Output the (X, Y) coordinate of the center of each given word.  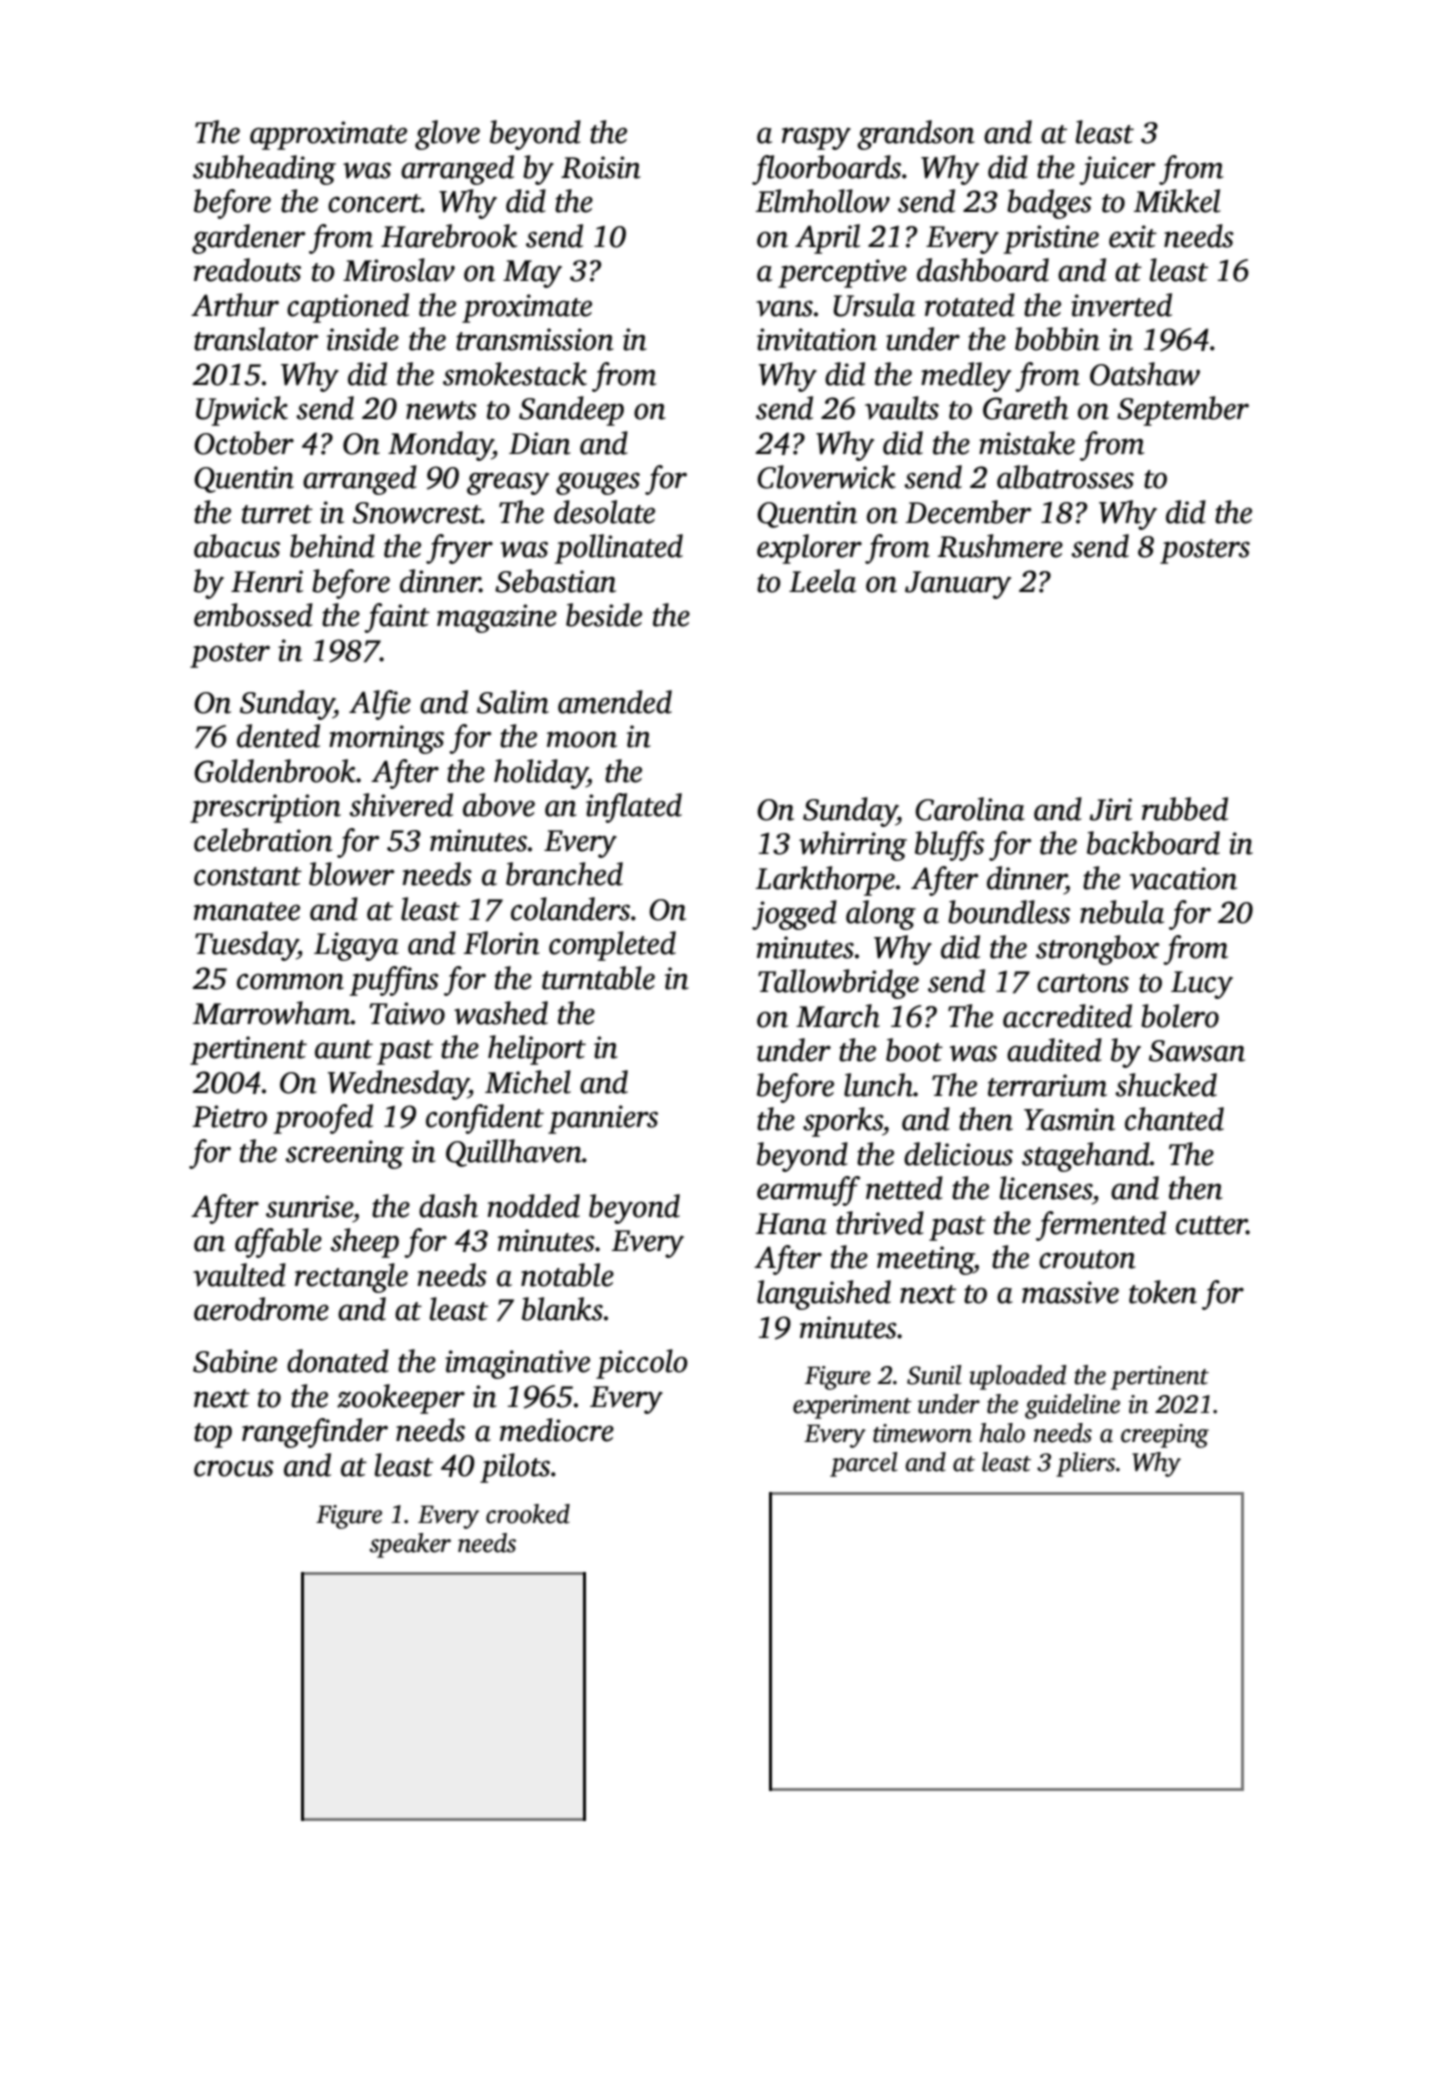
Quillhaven (514, 1153)
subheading (264, 170)
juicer (1117, 170)
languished (824, 1295)
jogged (794, 915)
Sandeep (571, 411)
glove (447, 135)
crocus (234, 1468)
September (1183, 411)
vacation (1183, 878)
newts (441, 410)
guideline (1072, 1406)
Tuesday (246, 946)
